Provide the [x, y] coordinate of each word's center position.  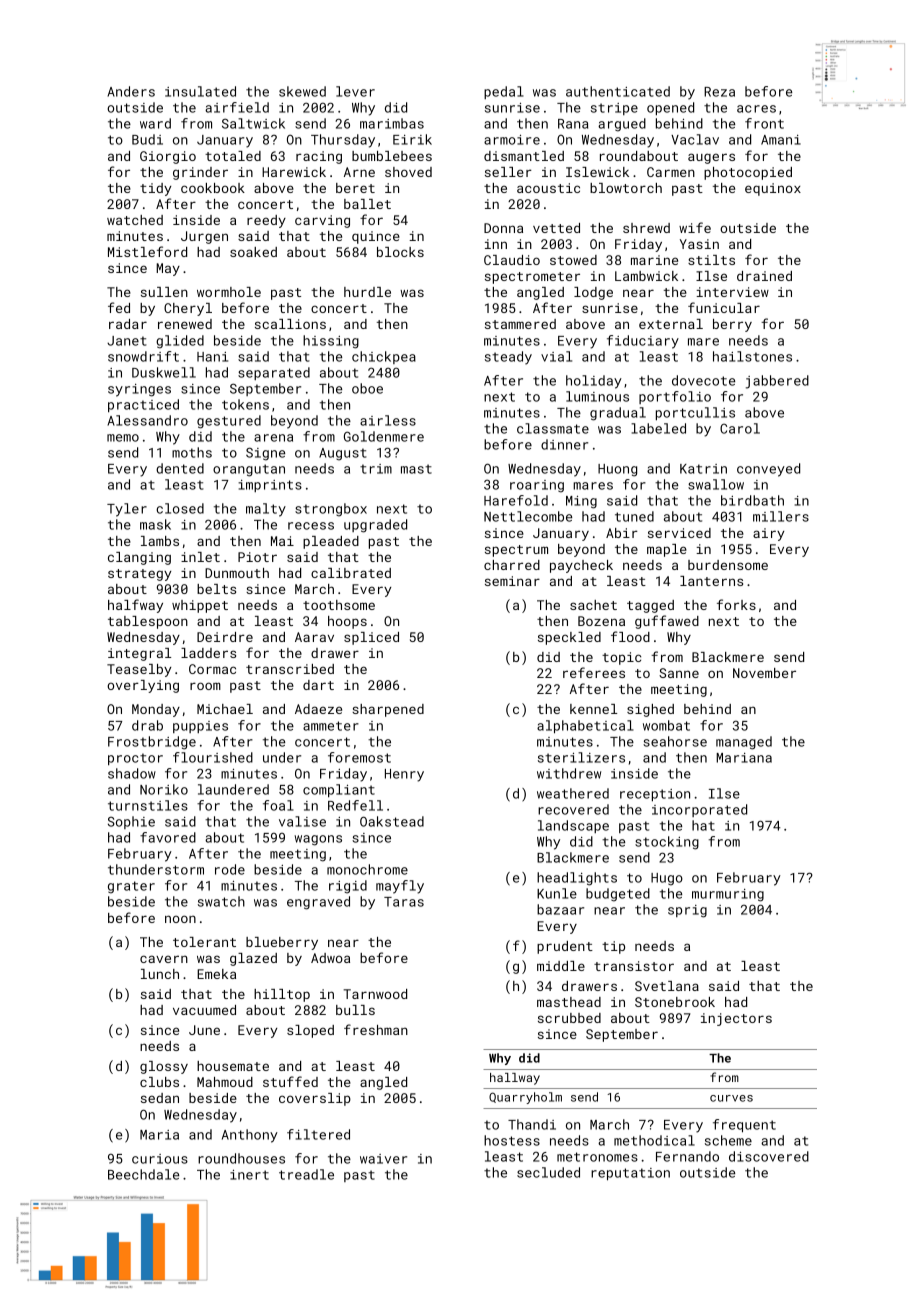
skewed [302, 91]
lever [355, 91]
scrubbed [569, 1018]
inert [249, 1175]
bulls [355, 1010]
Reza [719, 92]
